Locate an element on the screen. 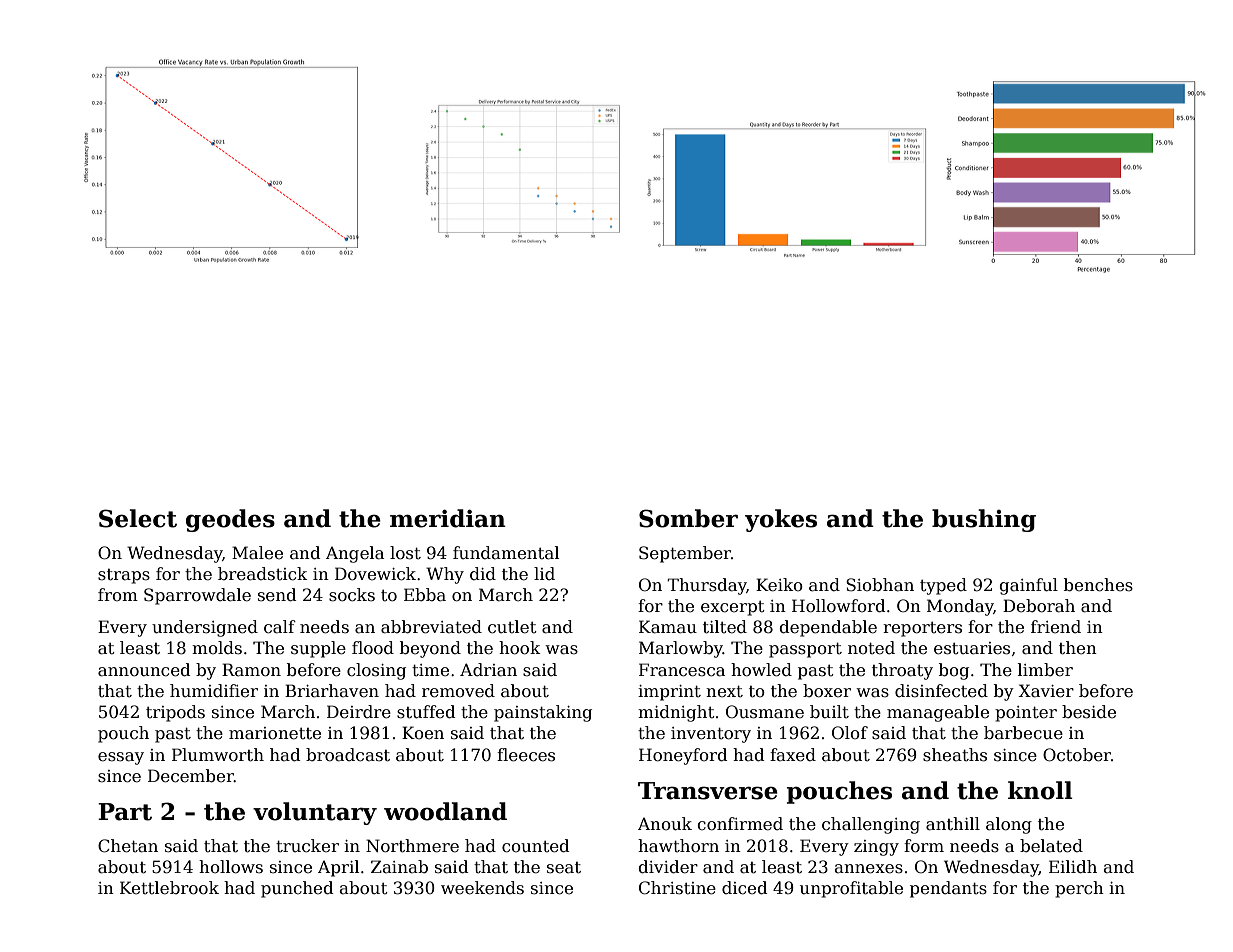  next is located at coordinates (724, 692).
